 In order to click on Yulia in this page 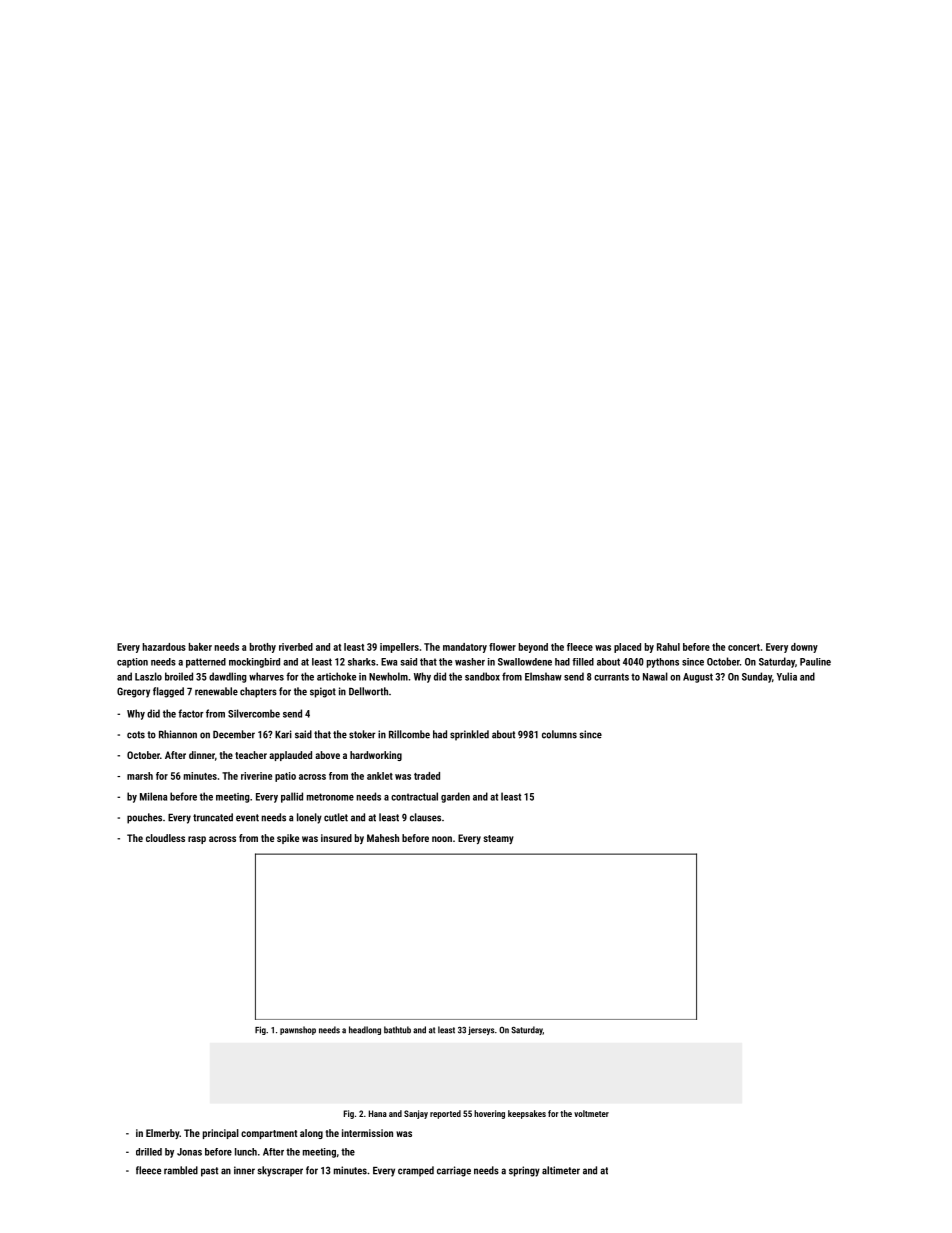, I will do `click(787, 676)`.
